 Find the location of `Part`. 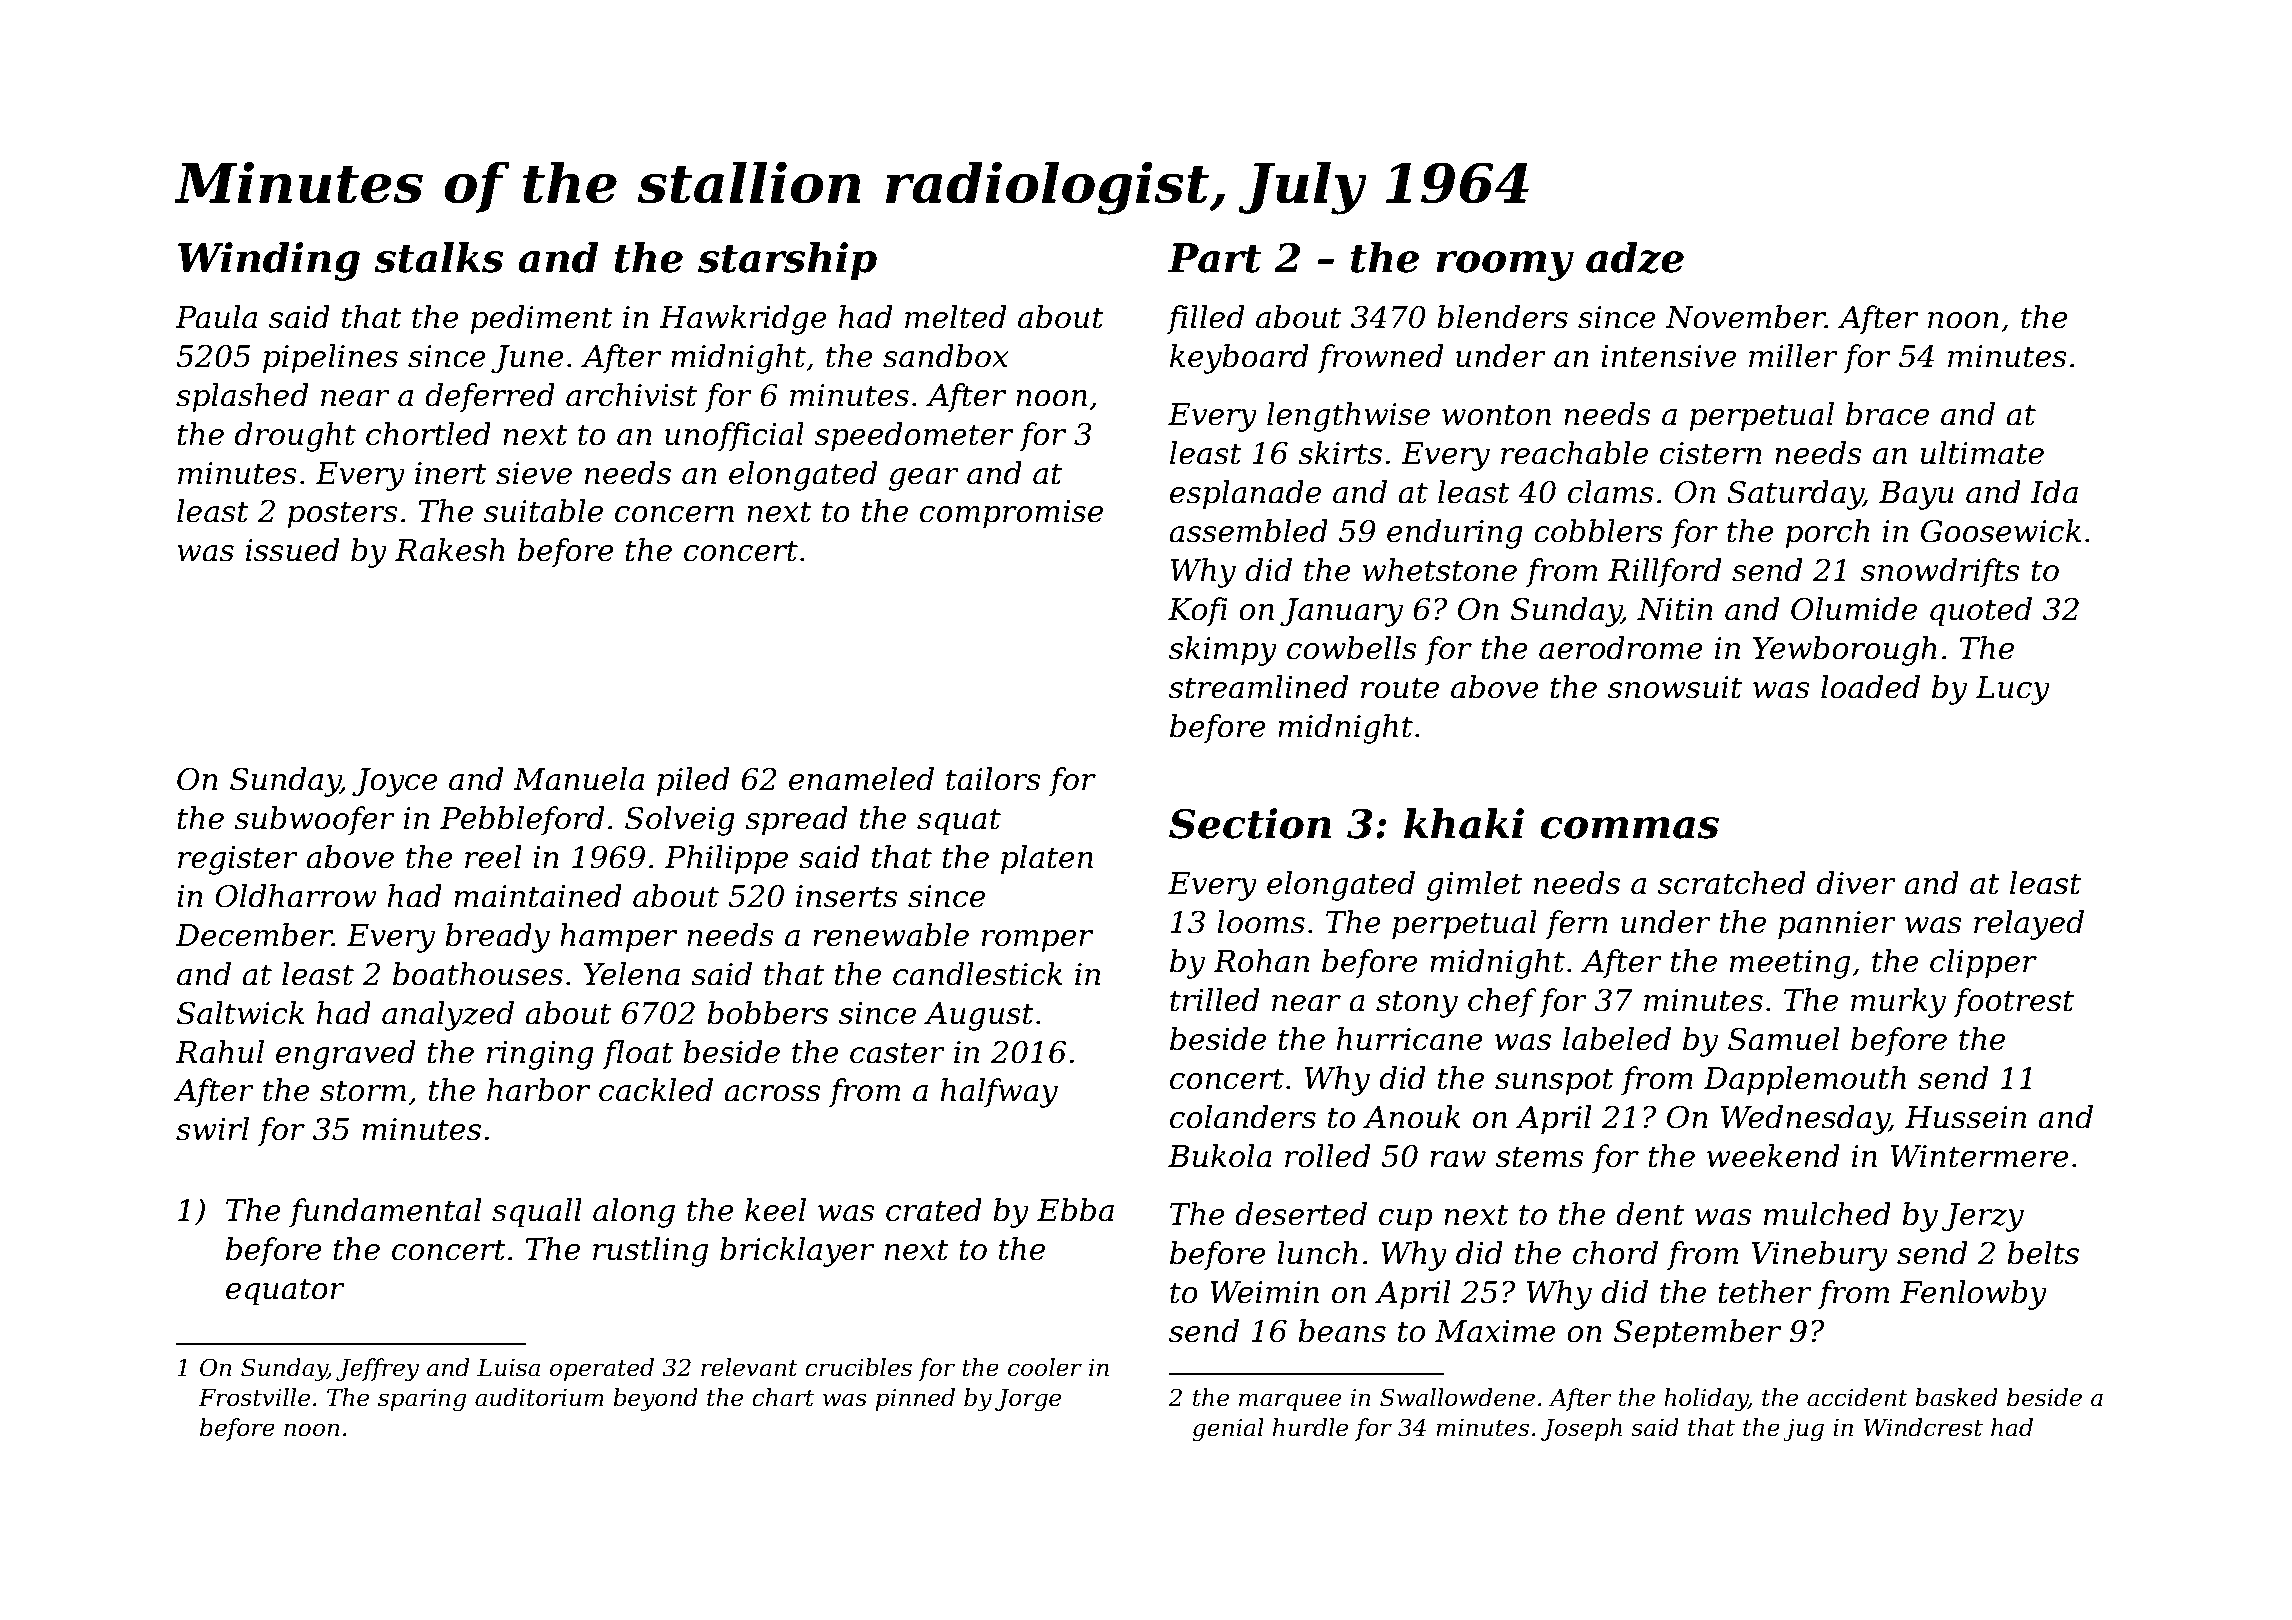

Part is located at coordinates (1214, 258).
